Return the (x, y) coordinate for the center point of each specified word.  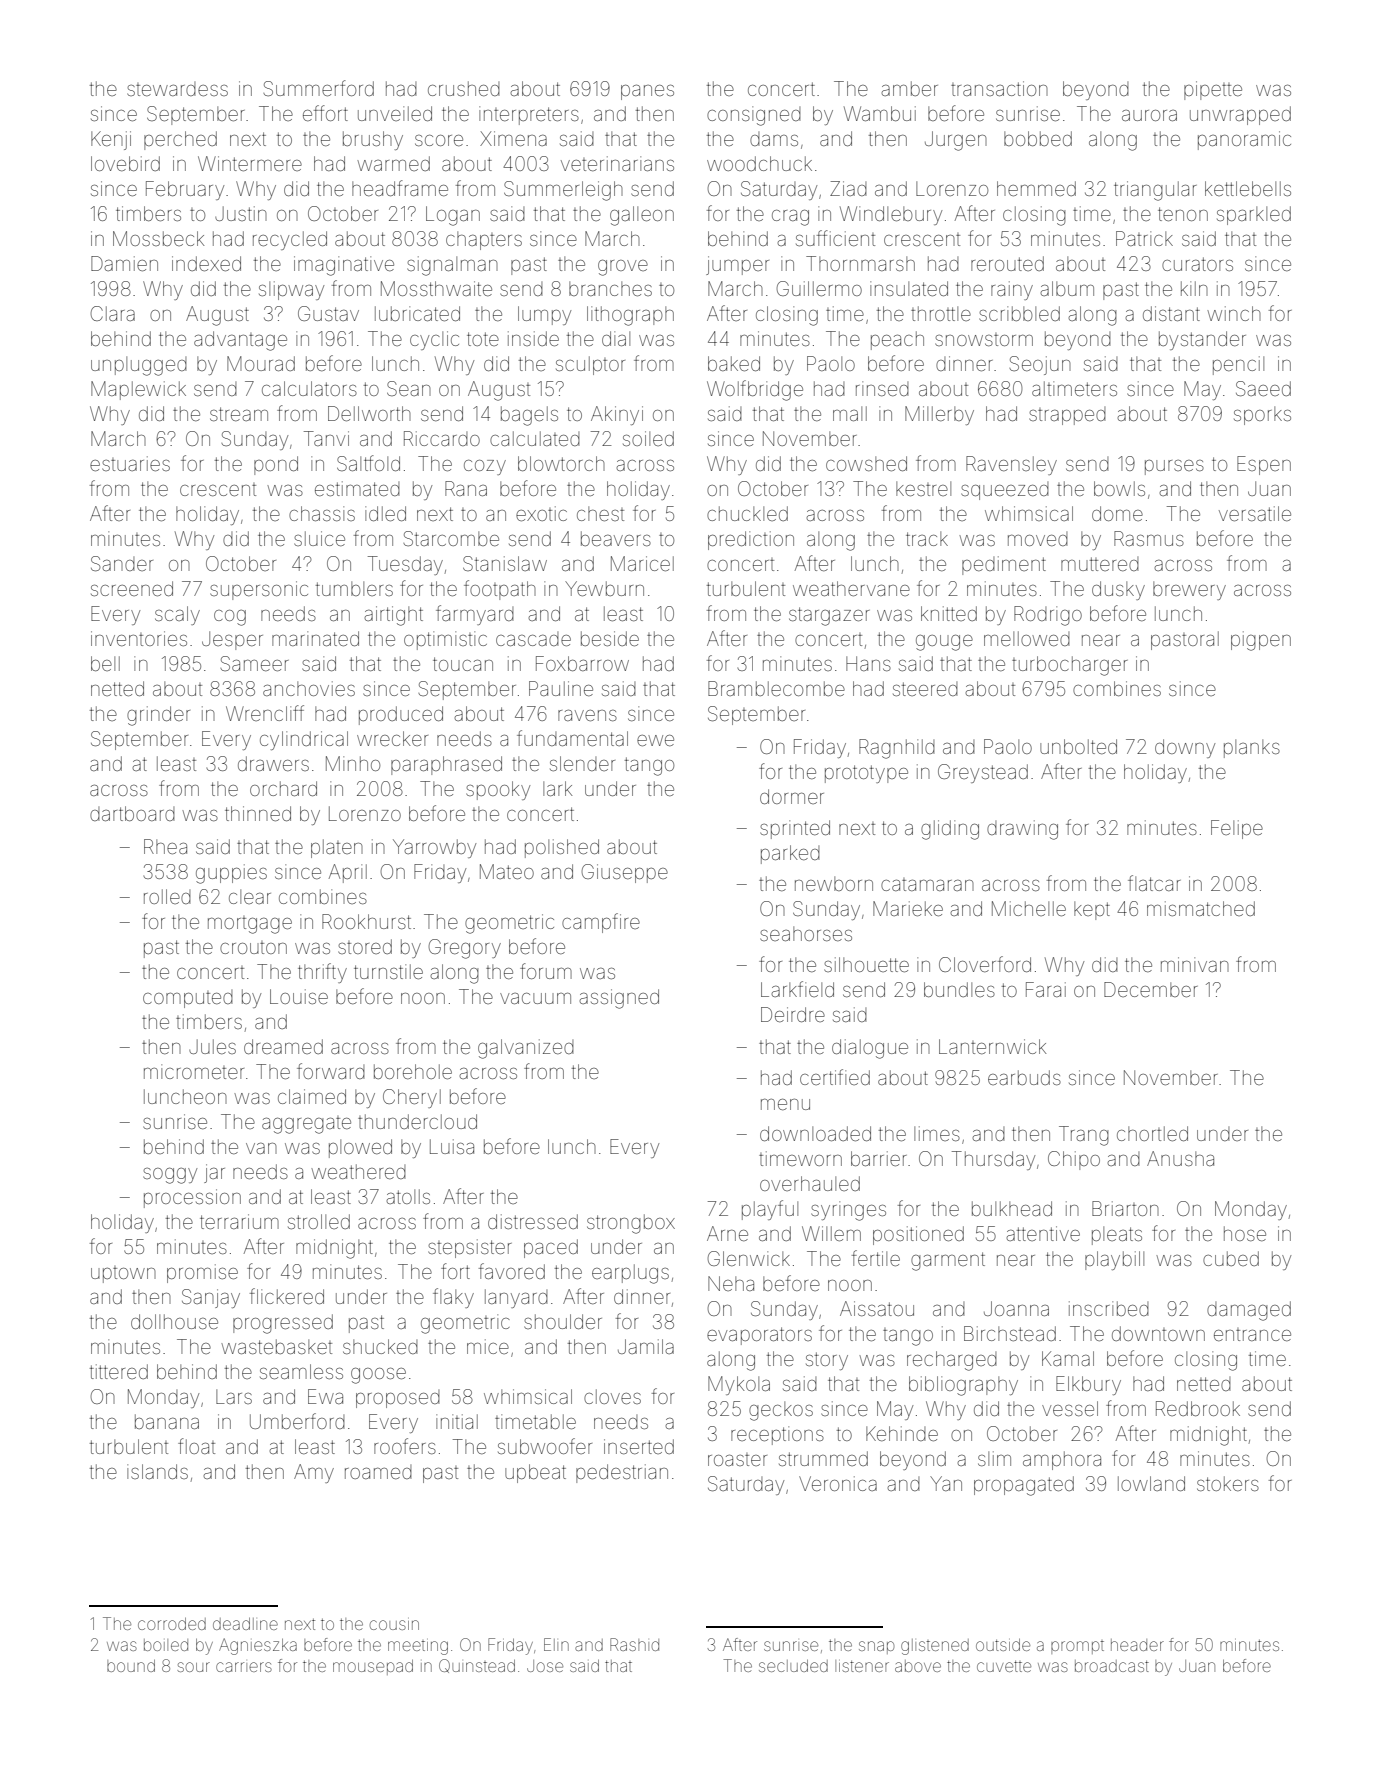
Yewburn (604, 588)
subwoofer (545, 1446)
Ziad (848, 188)
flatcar (1154, 883)
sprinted (795, 829)
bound (131, 1666)
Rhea (165, 846)
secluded (793, 1666)
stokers (1228, 1483)
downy (1185, 748)
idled (385, 513)
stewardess (177, 89)
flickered (287, 1296)
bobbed (1038, 138)
